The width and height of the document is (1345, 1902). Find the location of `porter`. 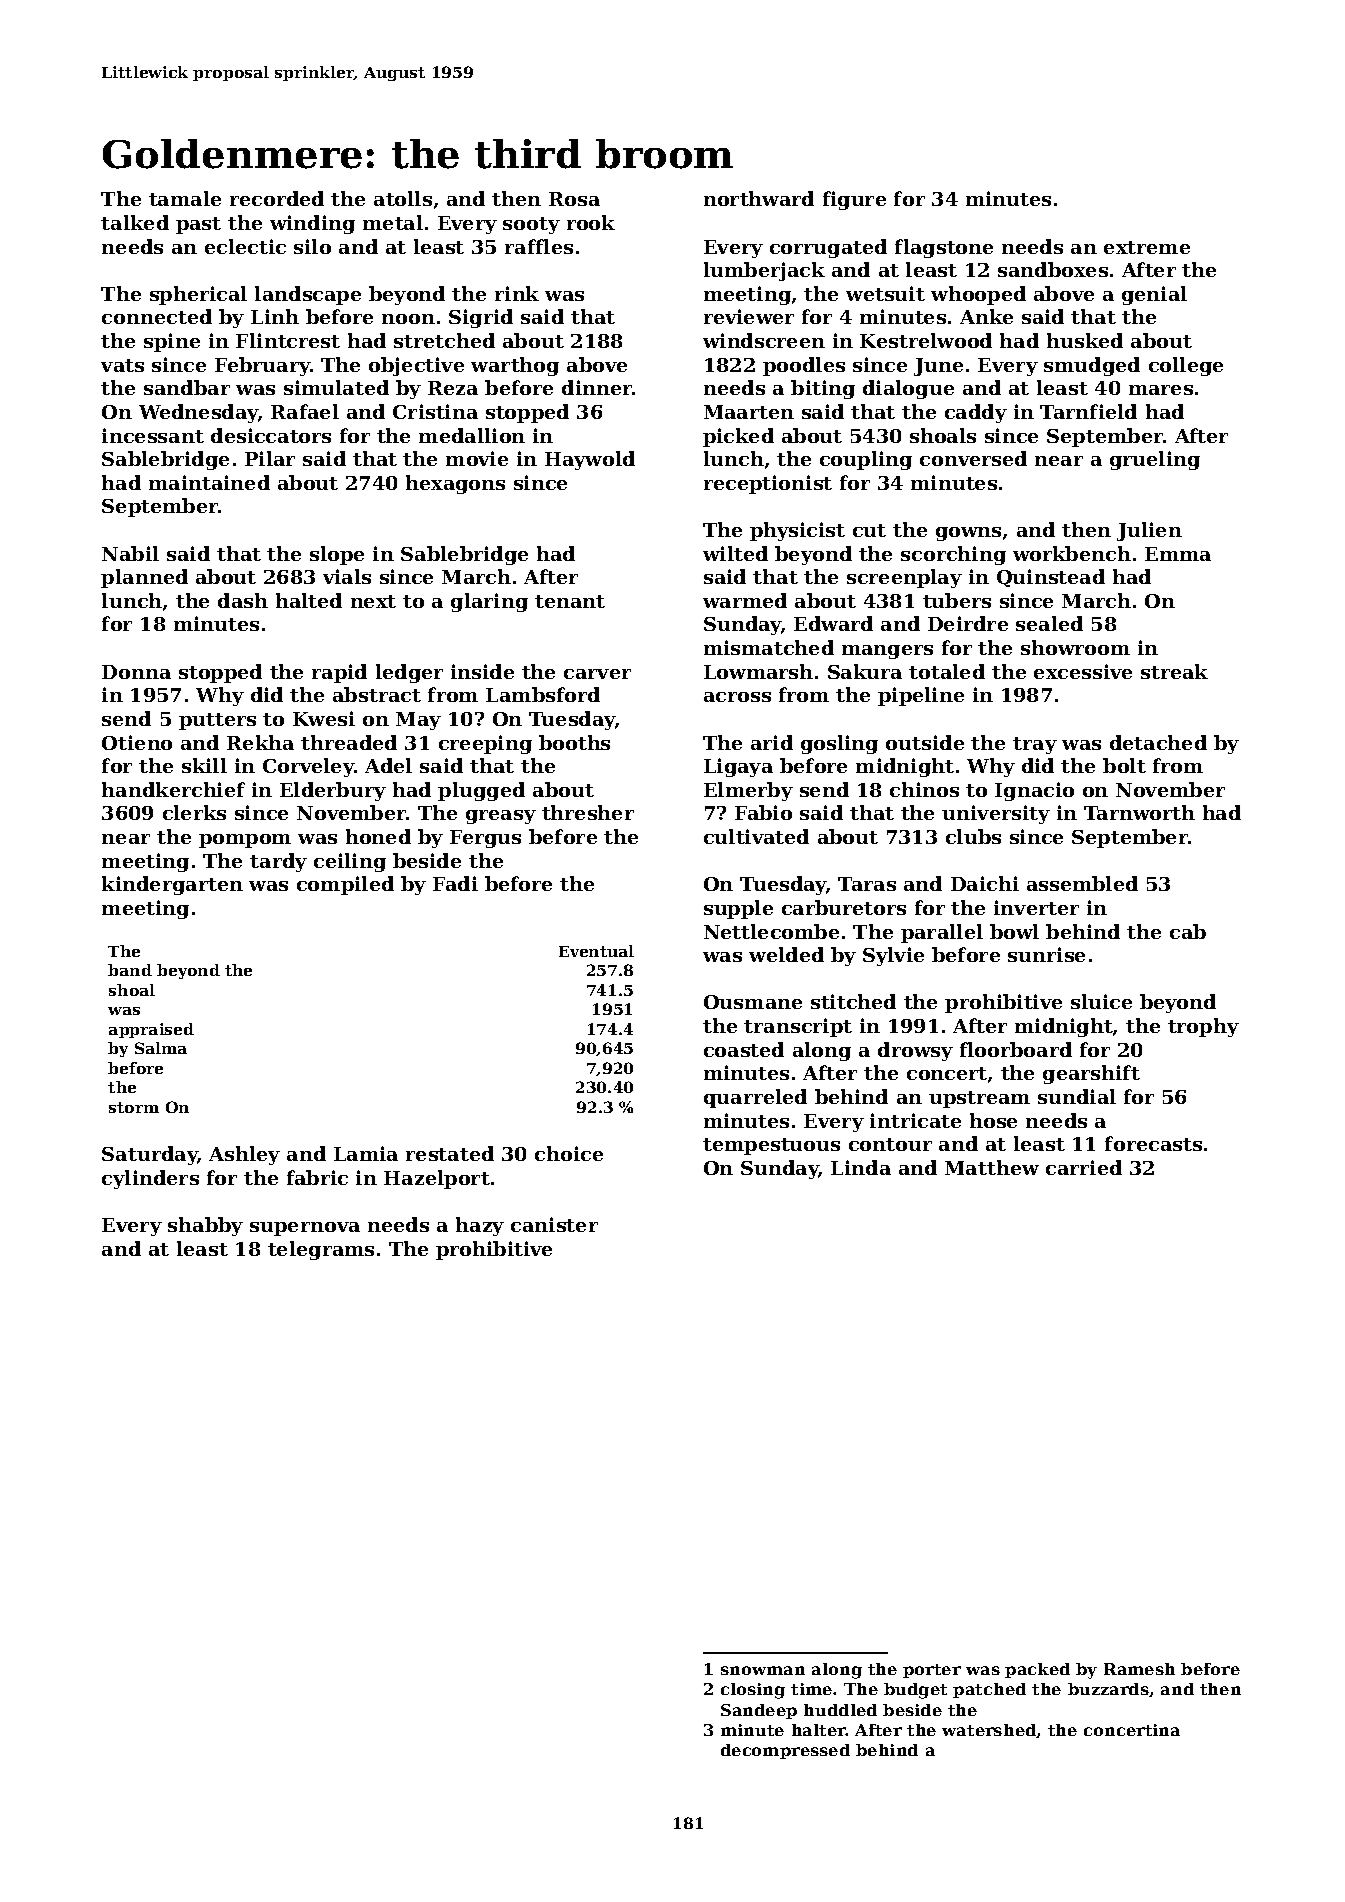

porter is located at coordinates (932, 1671).
